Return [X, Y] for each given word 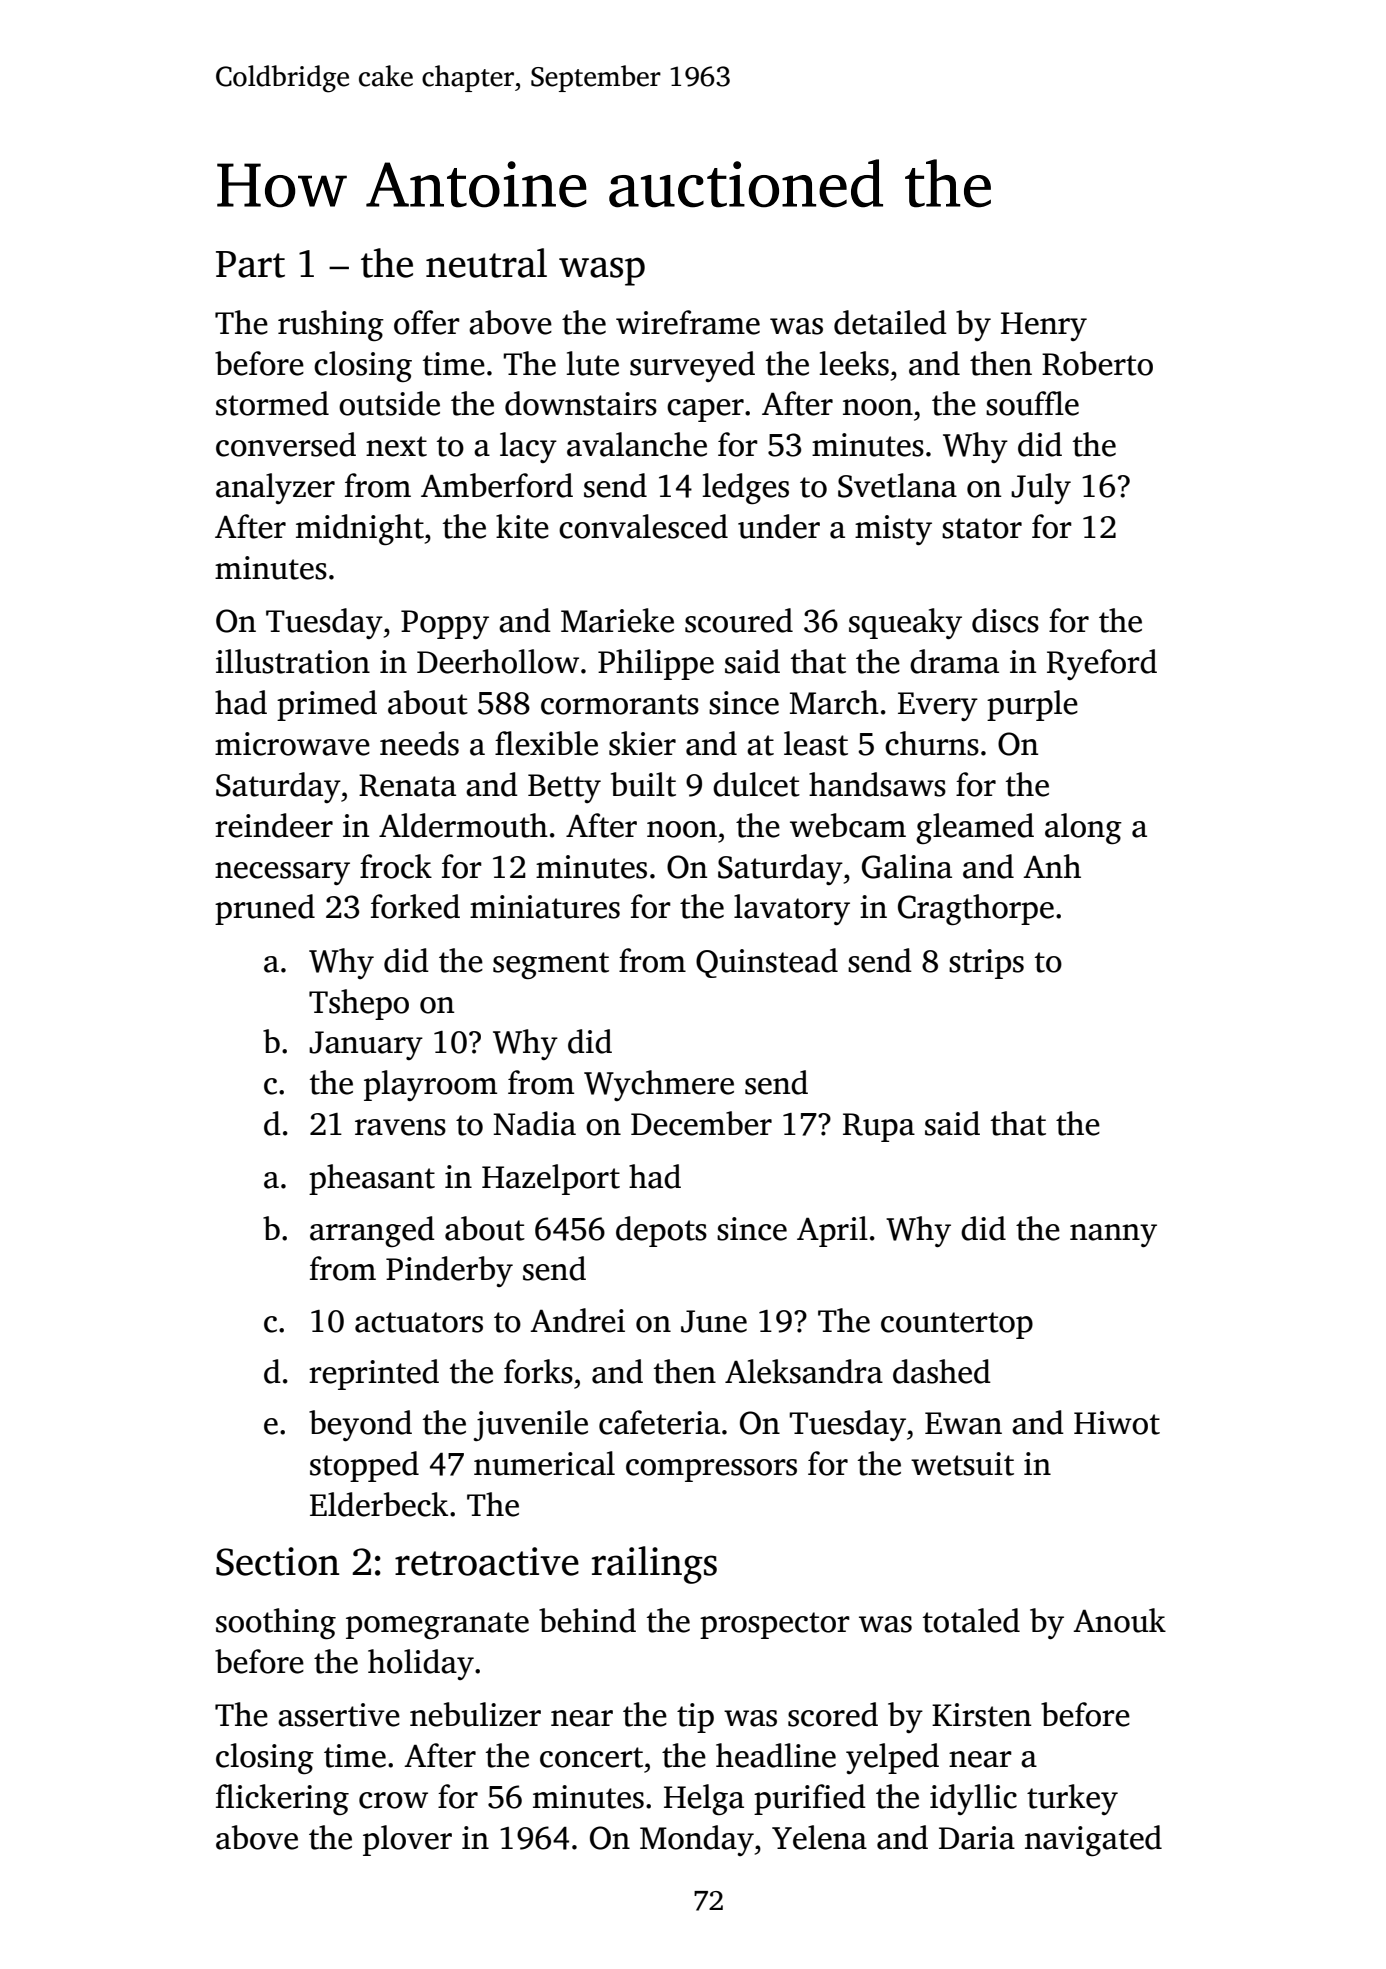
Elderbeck [379, 1504]
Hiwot [1117, 1423]
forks [538, 1371]
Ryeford [1102, 664]
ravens [400, 1127]
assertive [339, 1715]
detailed [890, 322]
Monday [697, 1840]
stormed [272, 403]
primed [327, 705]
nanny [1113, 1235]
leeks [854, 363]
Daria [977, 1838]
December [701, 1123]
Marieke [617, 620]
